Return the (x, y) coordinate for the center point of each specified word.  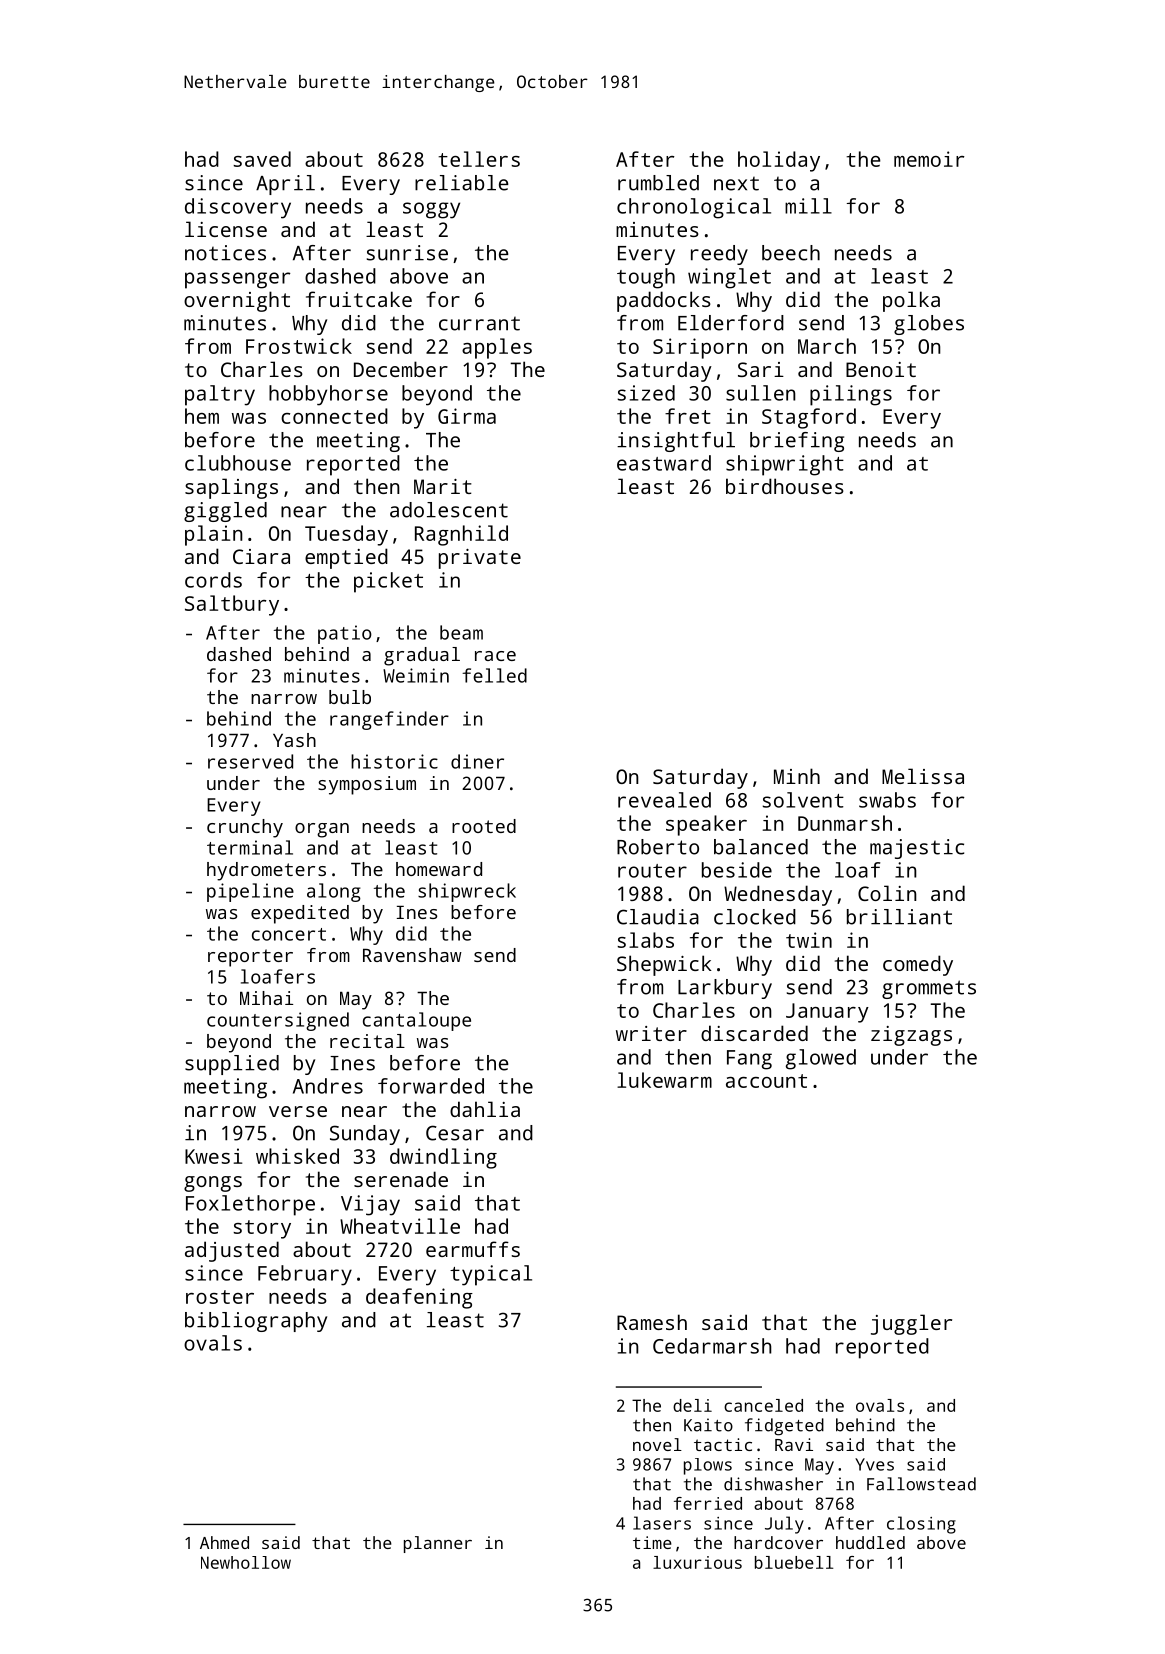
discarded (754, 1033)
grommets (929, 989)
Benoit (881, 369)
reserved (250, 761)
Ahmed (224, 1542)
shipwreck (467, 892)
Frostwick (299, 346)
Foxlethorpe (250, 1205)
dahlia (485, 1109)
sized (646, 393)
